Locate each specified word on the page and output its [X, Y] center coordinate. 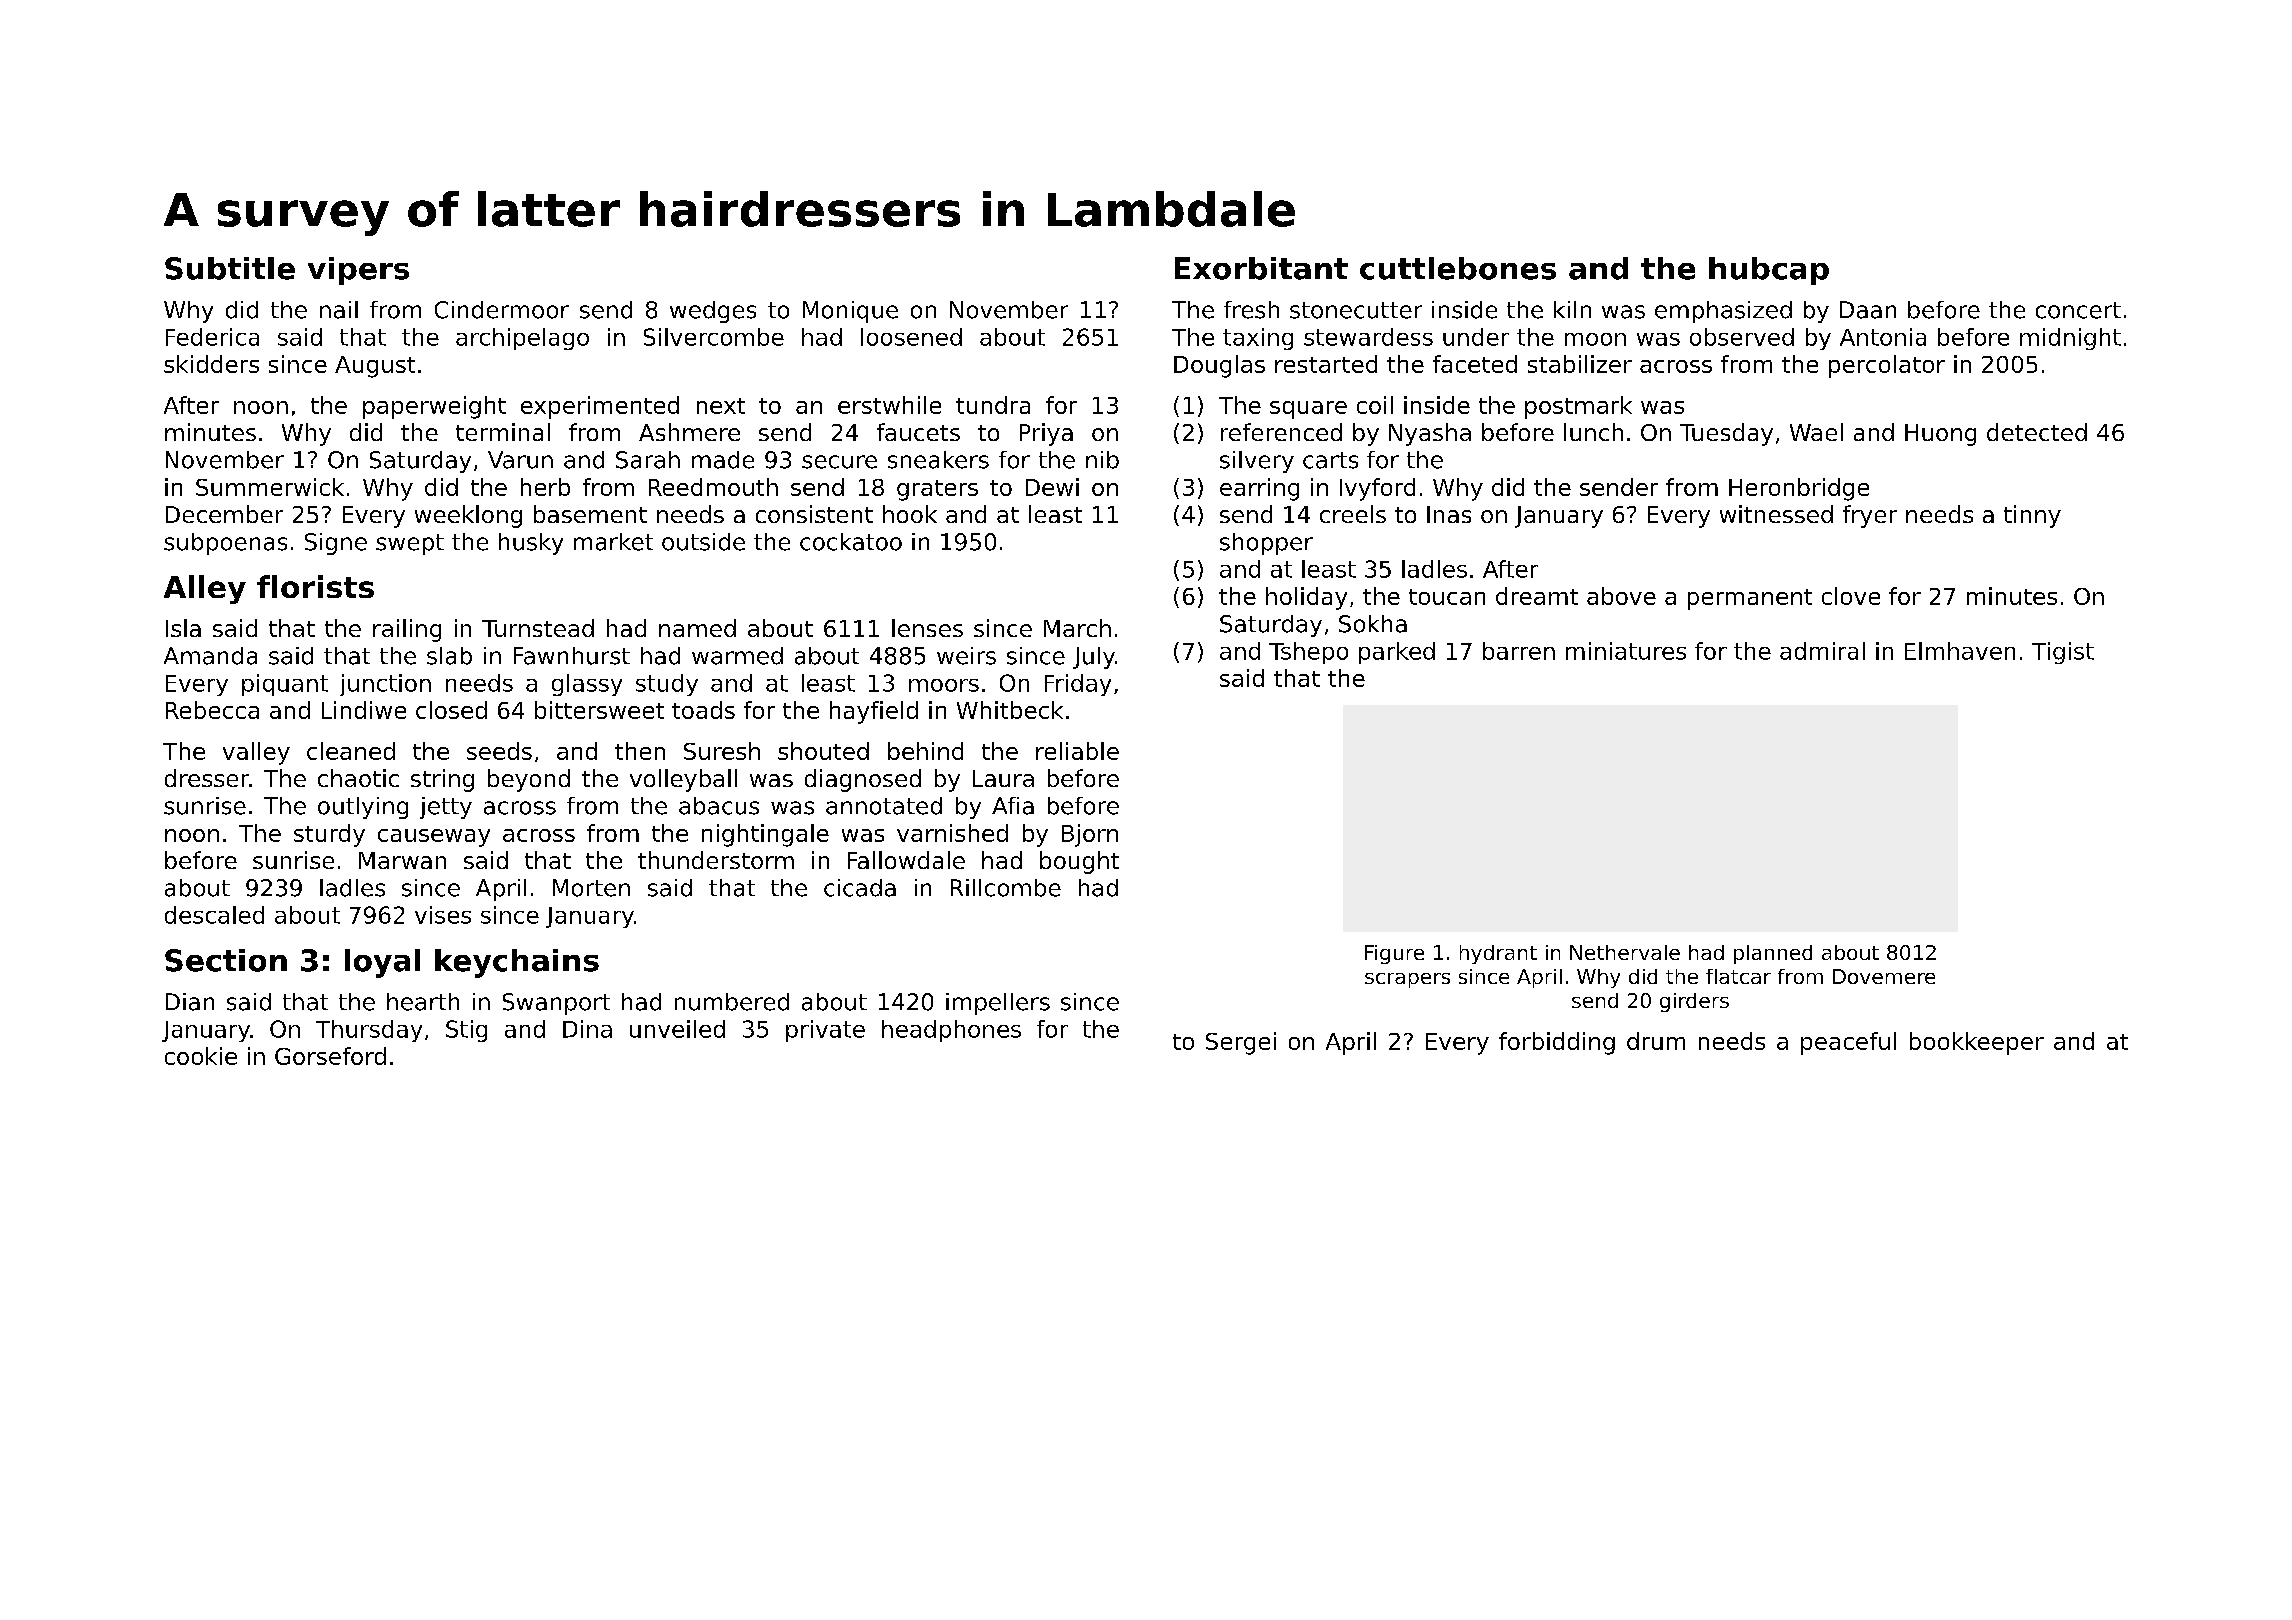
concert [2078, 310]
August [375, 367]
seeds [499, 751]
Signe [336, 544]
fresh [1251, 310]
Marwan [402, 860]
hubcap [1769, 271]
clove [1851, 596]
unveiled [677, 1029]
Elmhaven [1960, 651]
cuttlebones [1458, 268]
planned [1773, 954]
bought [1079, 862]
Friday [1078, 685]
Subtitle [230, 268]
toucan [1447, 597]
